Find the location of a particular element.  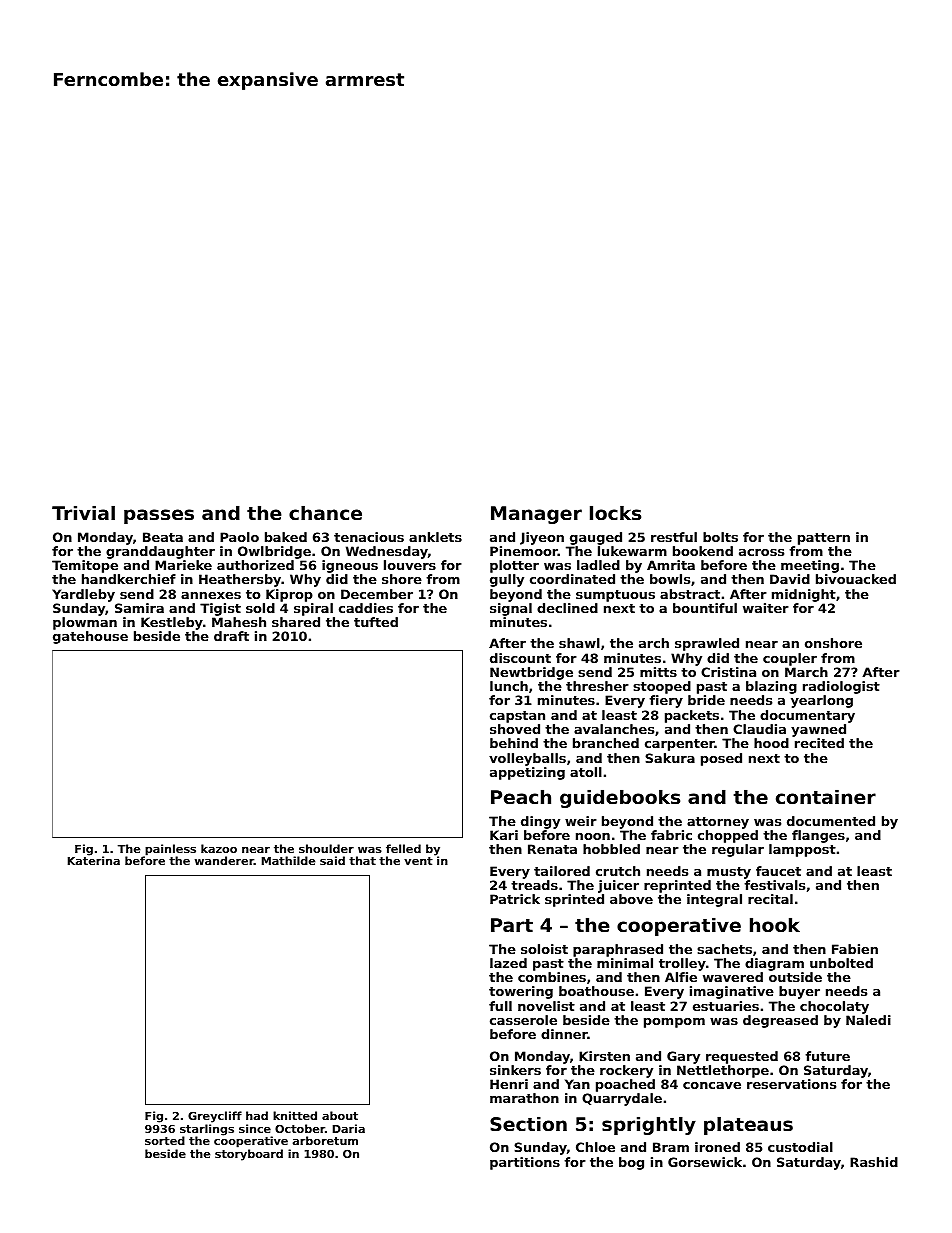

sorted is located at coordinates (165, 1140).
